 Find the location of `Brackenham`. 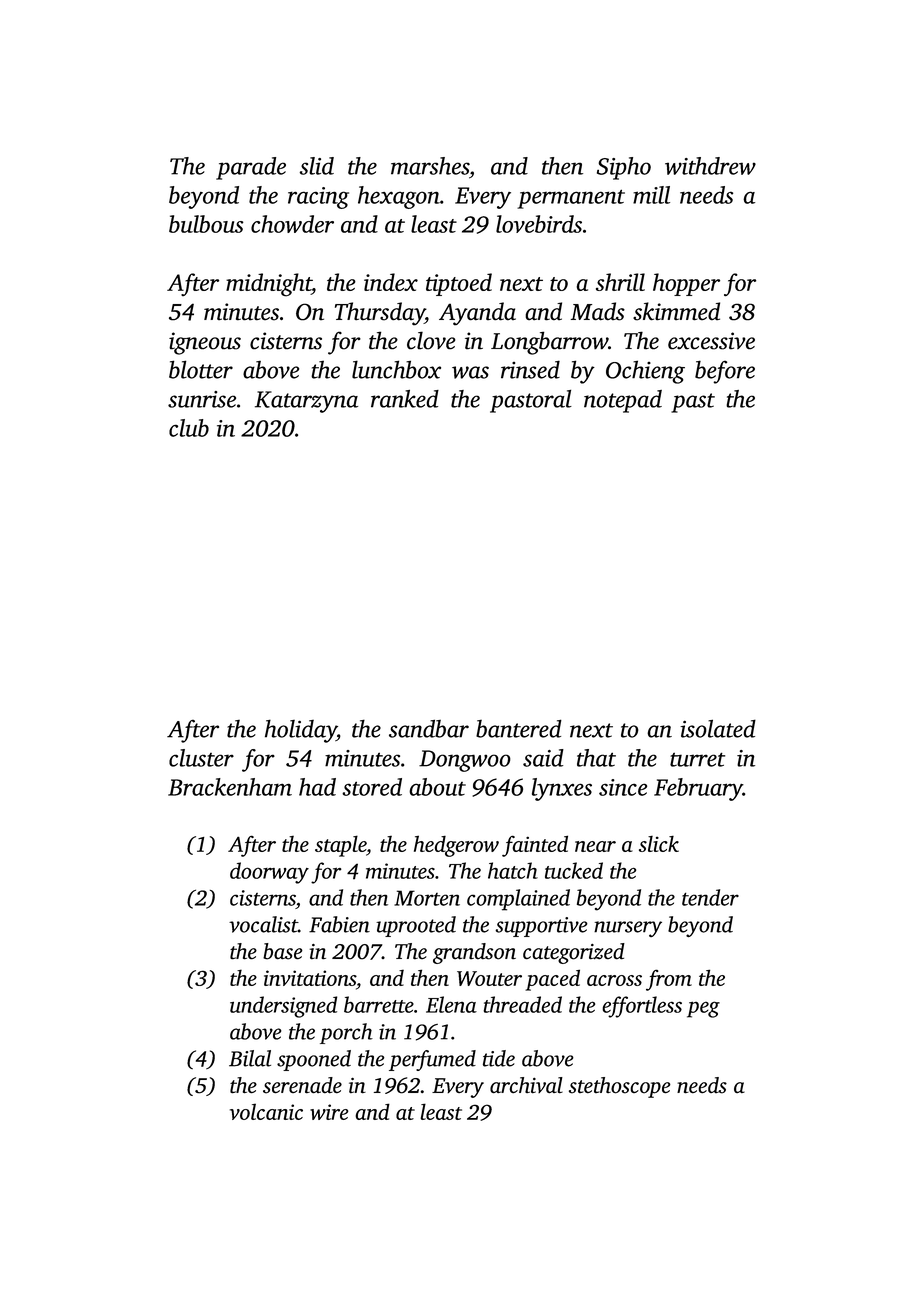

Brackenham is located at coordinates (230, 787).
